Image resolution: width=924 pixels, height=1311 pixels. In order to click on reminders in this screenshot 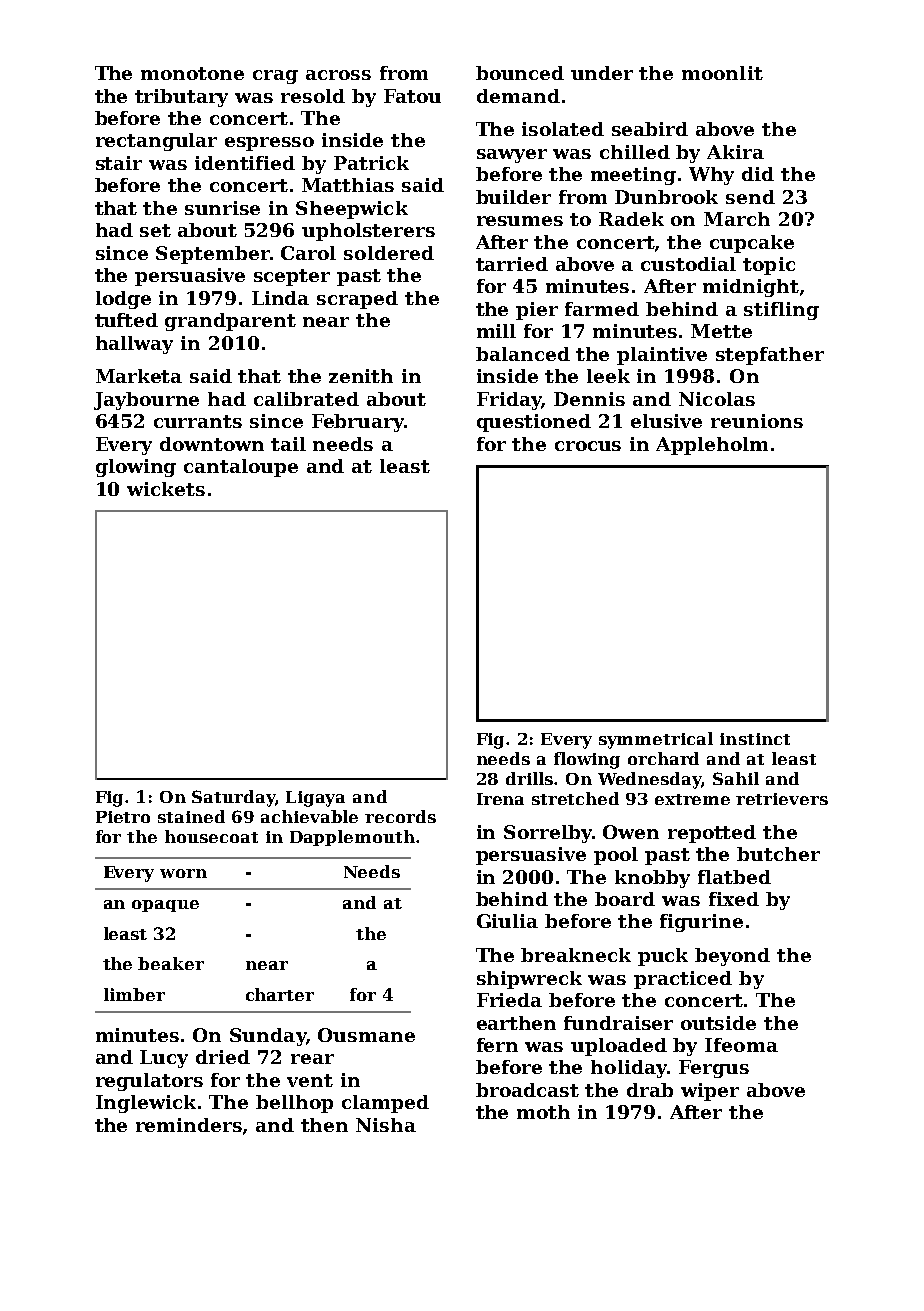, I will do `click(189, 1125)`.
